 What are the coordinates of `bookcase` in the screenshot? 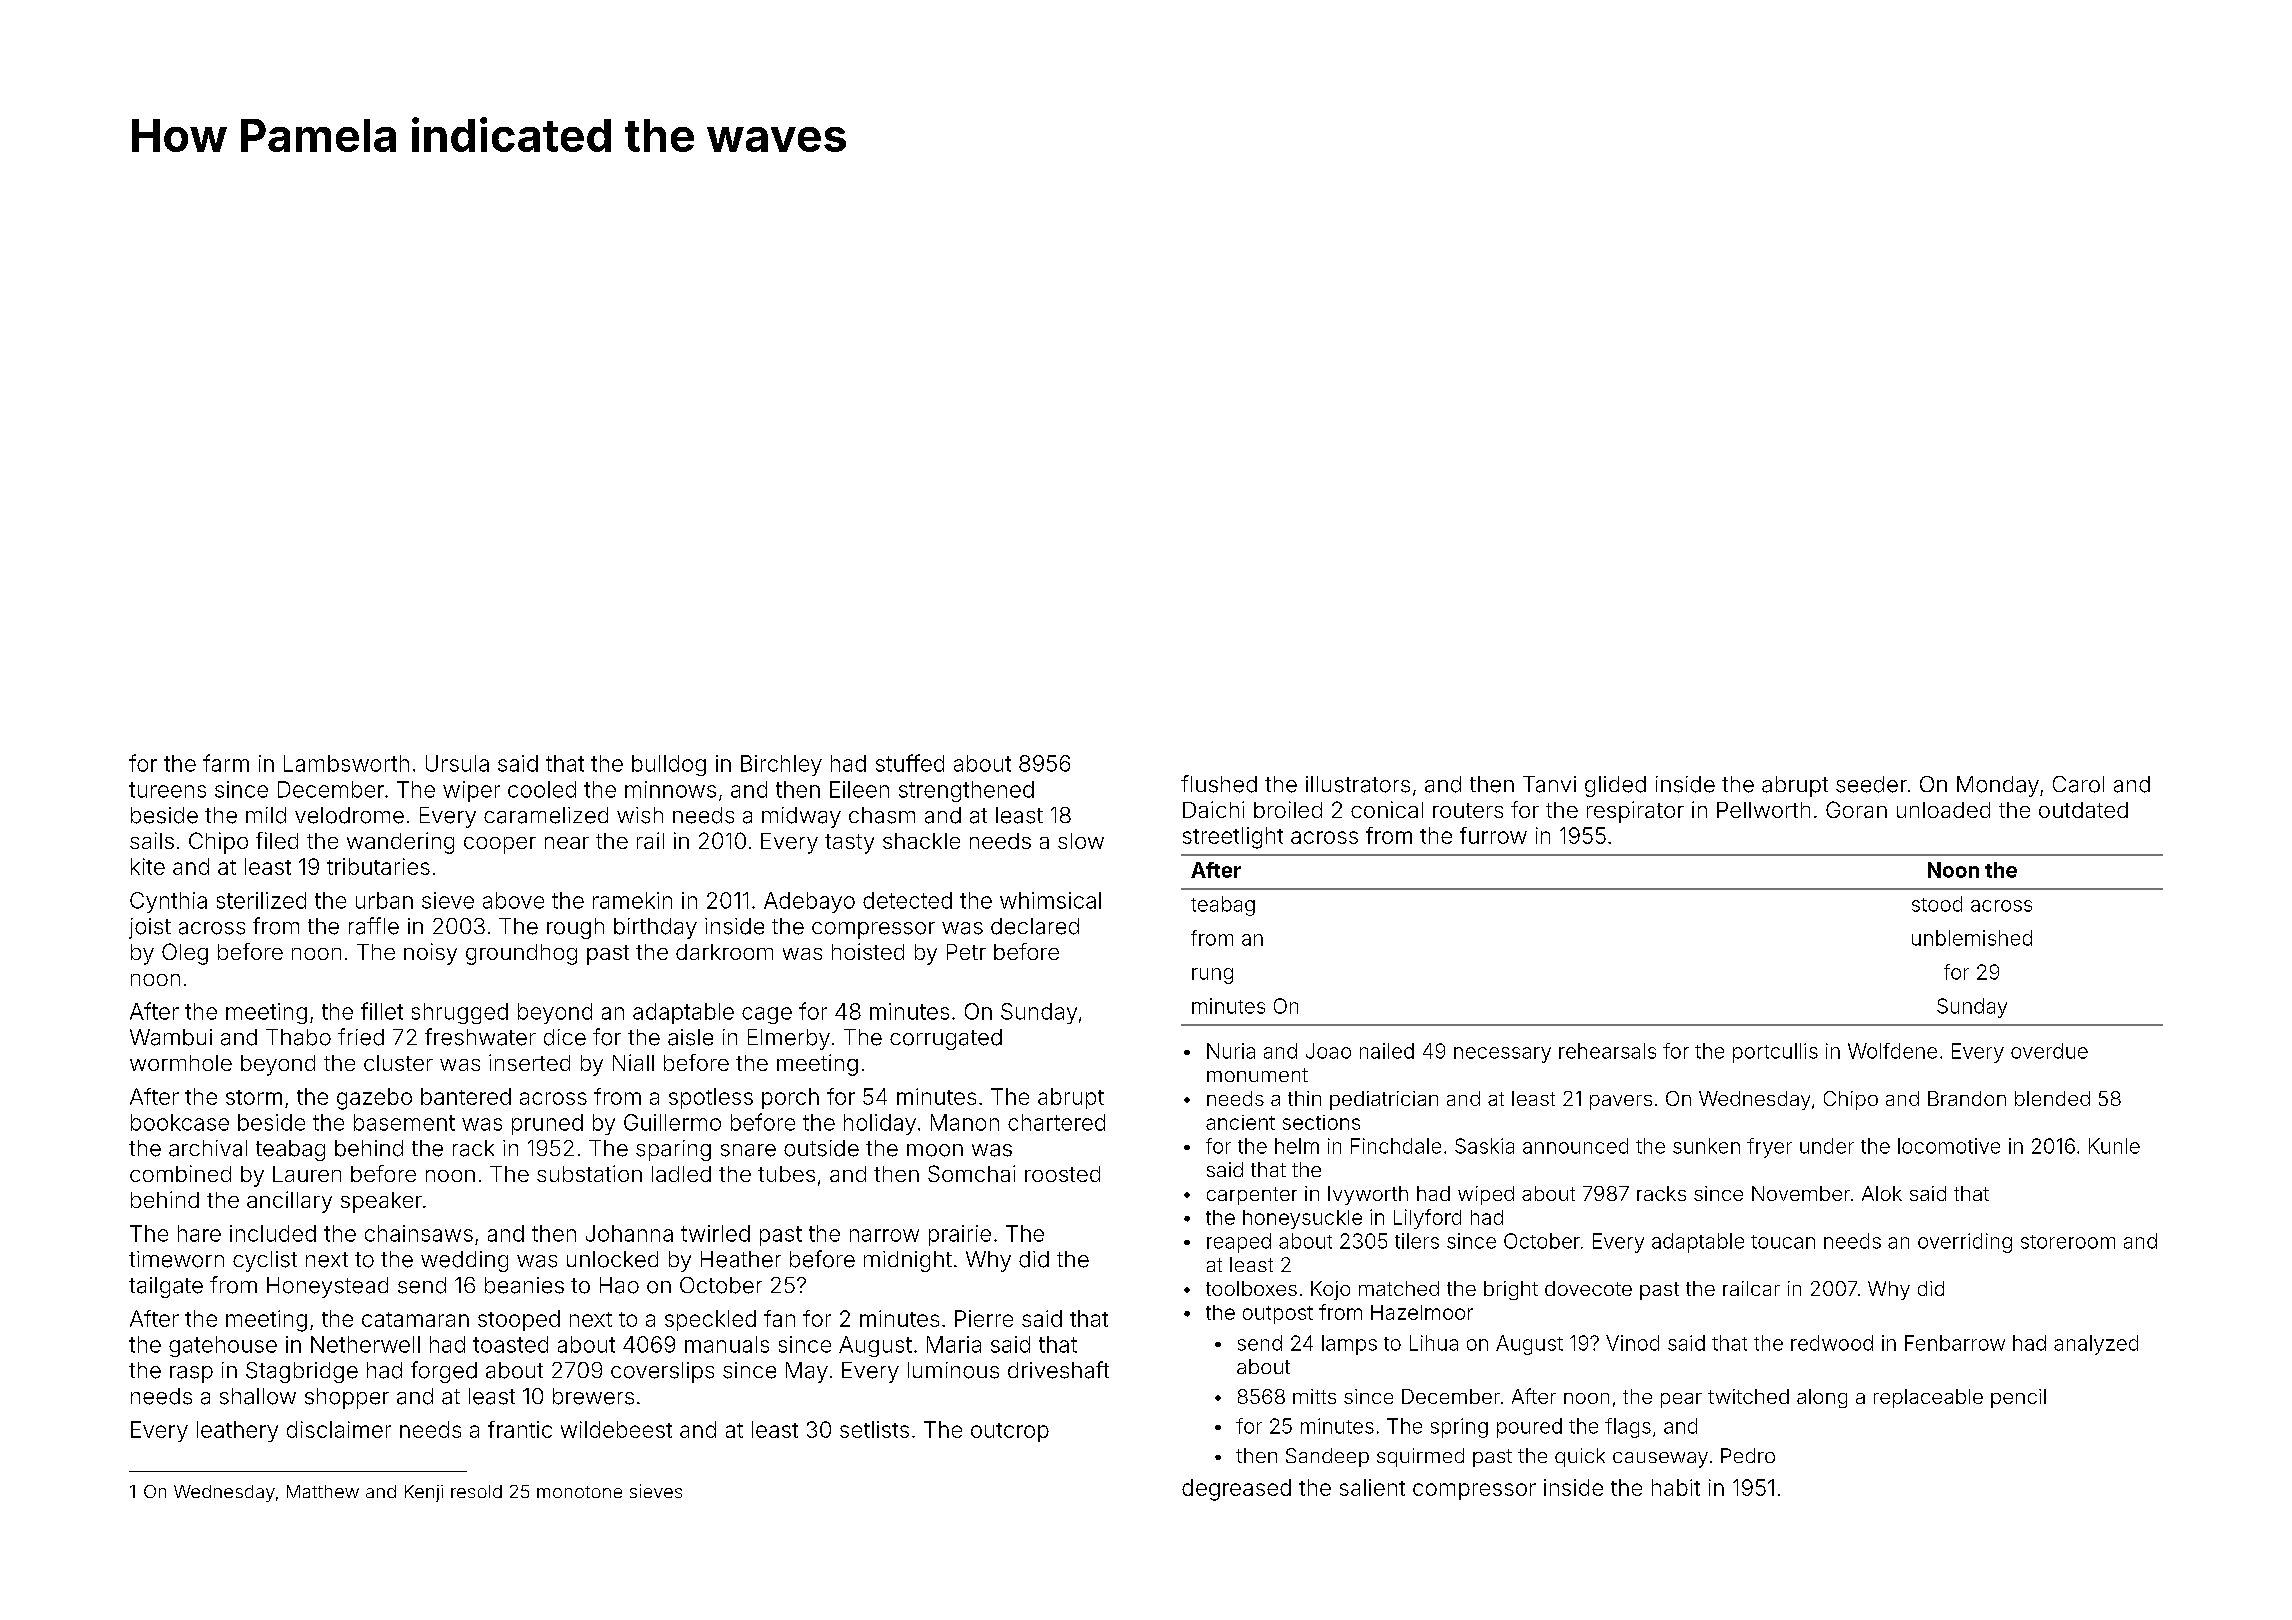 It's located at (180, 1122).
